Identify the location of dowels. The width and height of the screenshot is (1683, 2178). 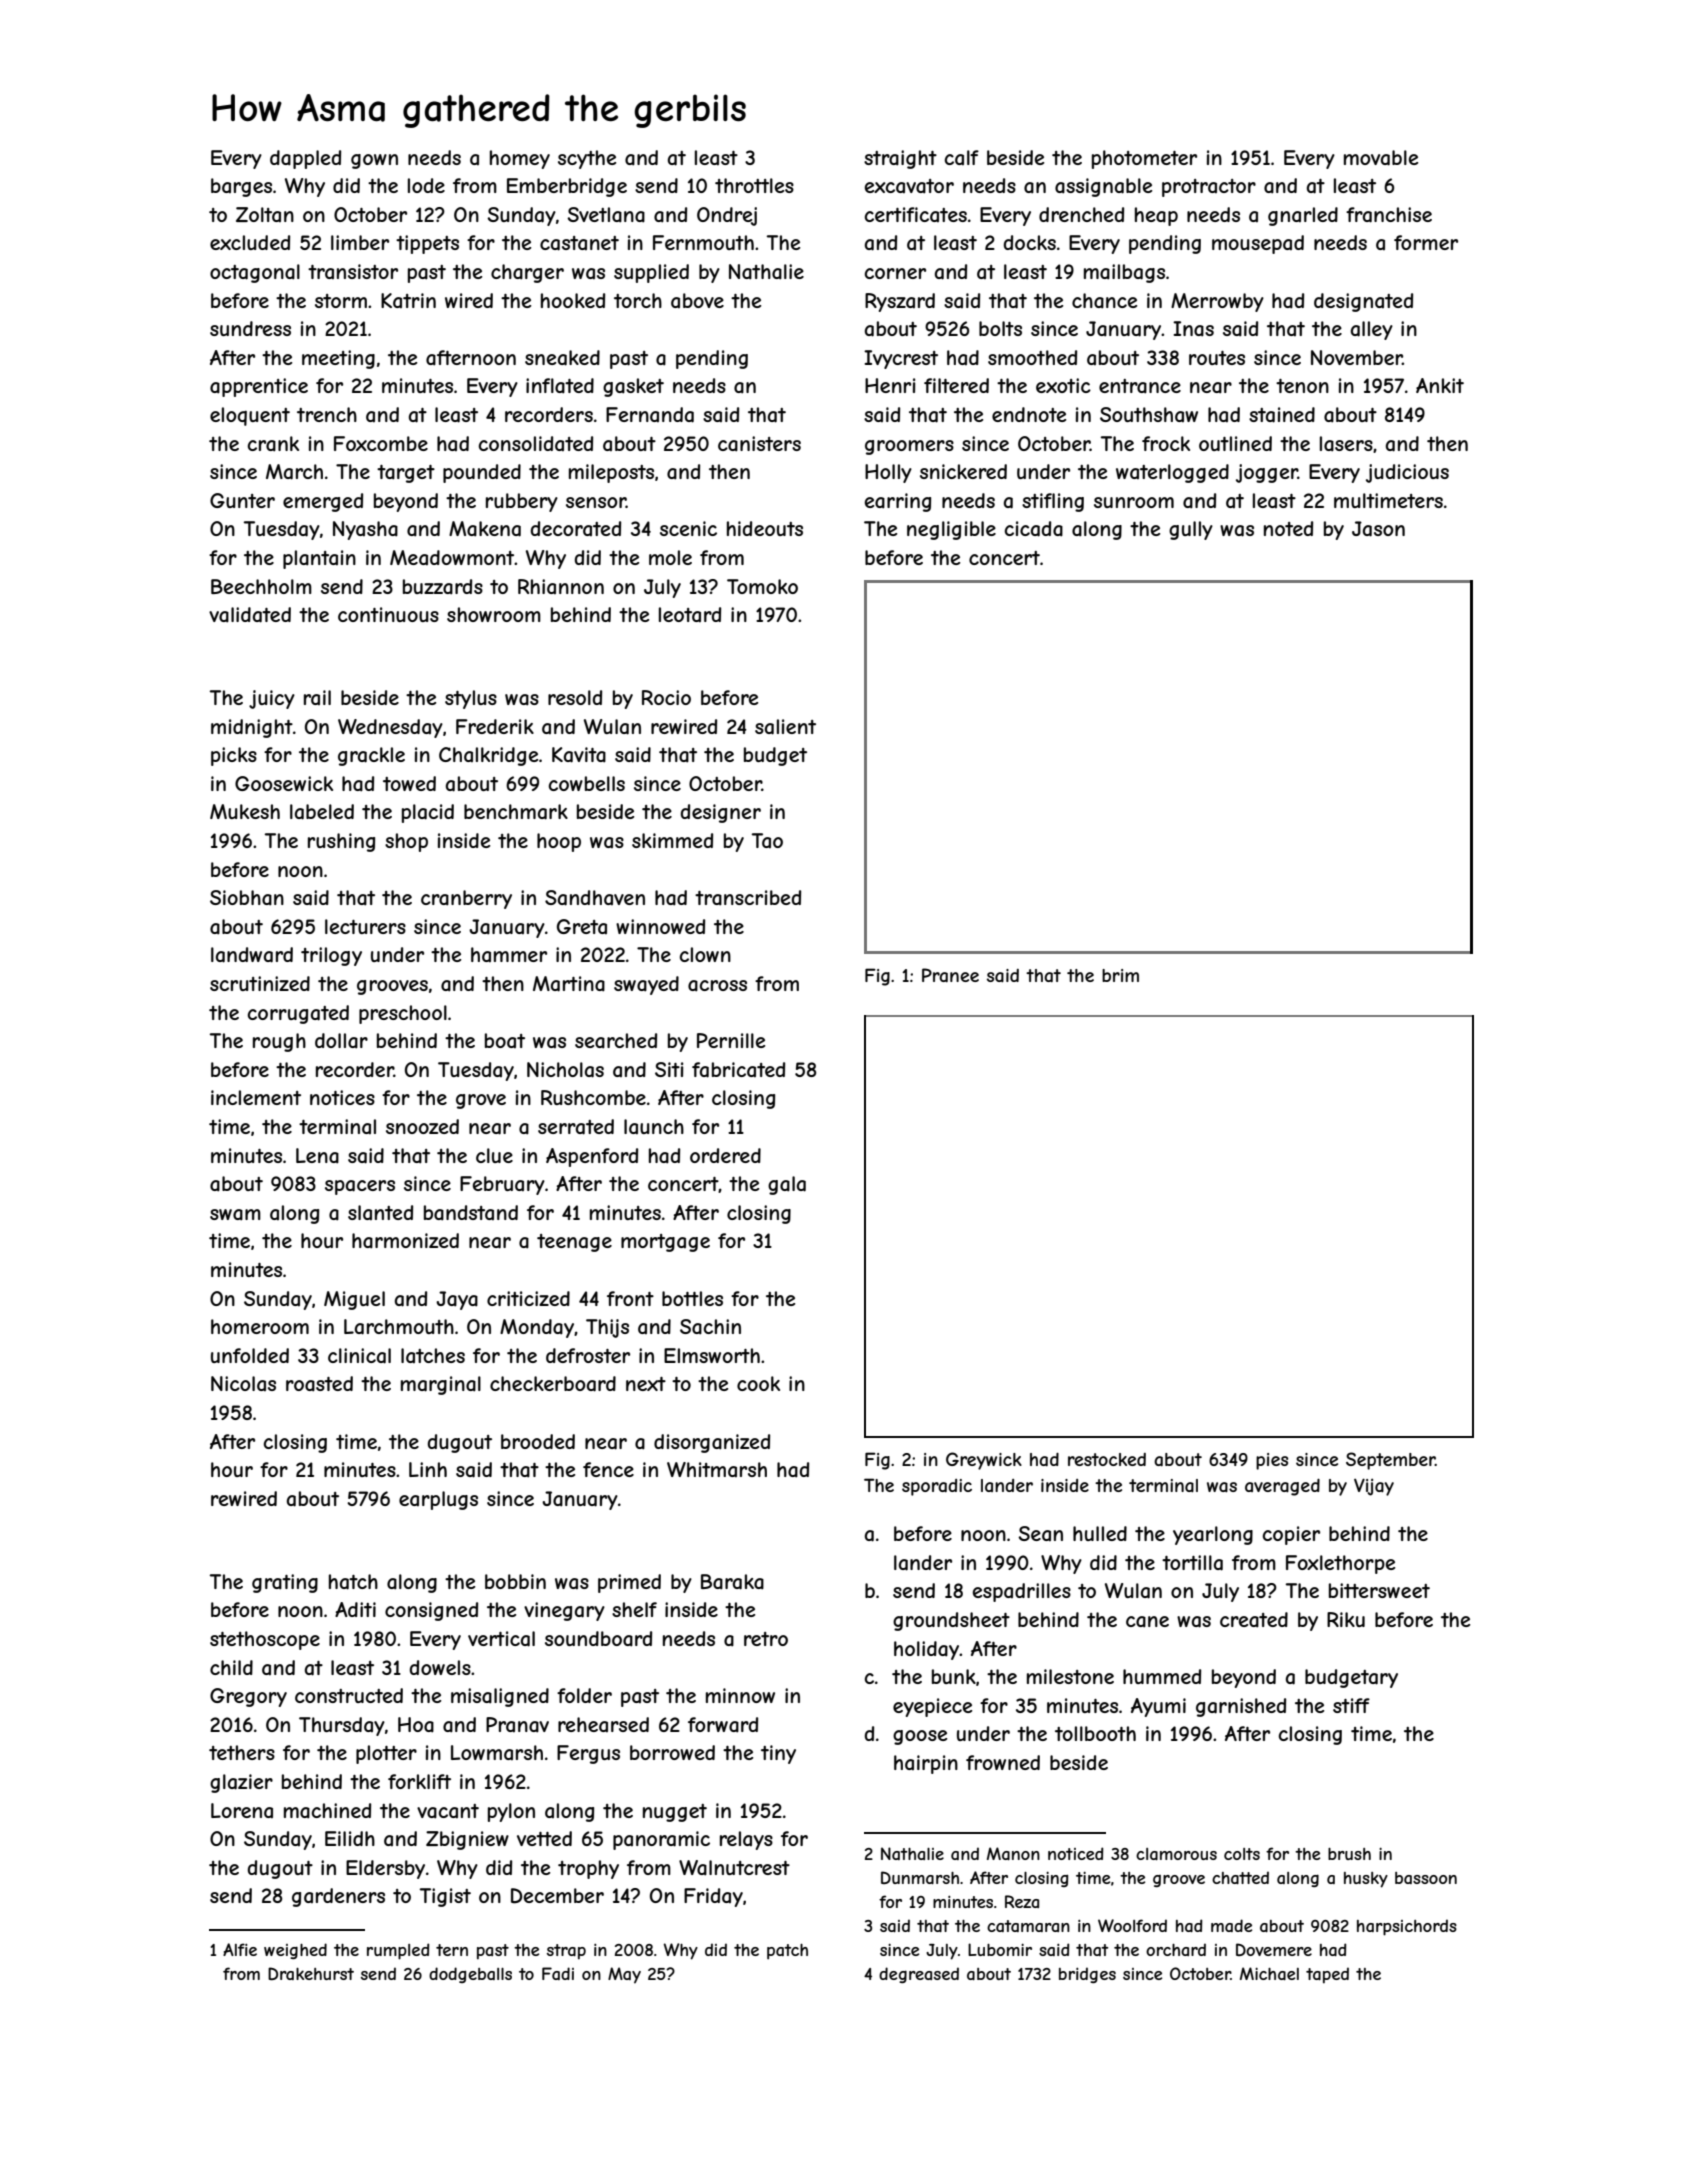
(440, 1667).
